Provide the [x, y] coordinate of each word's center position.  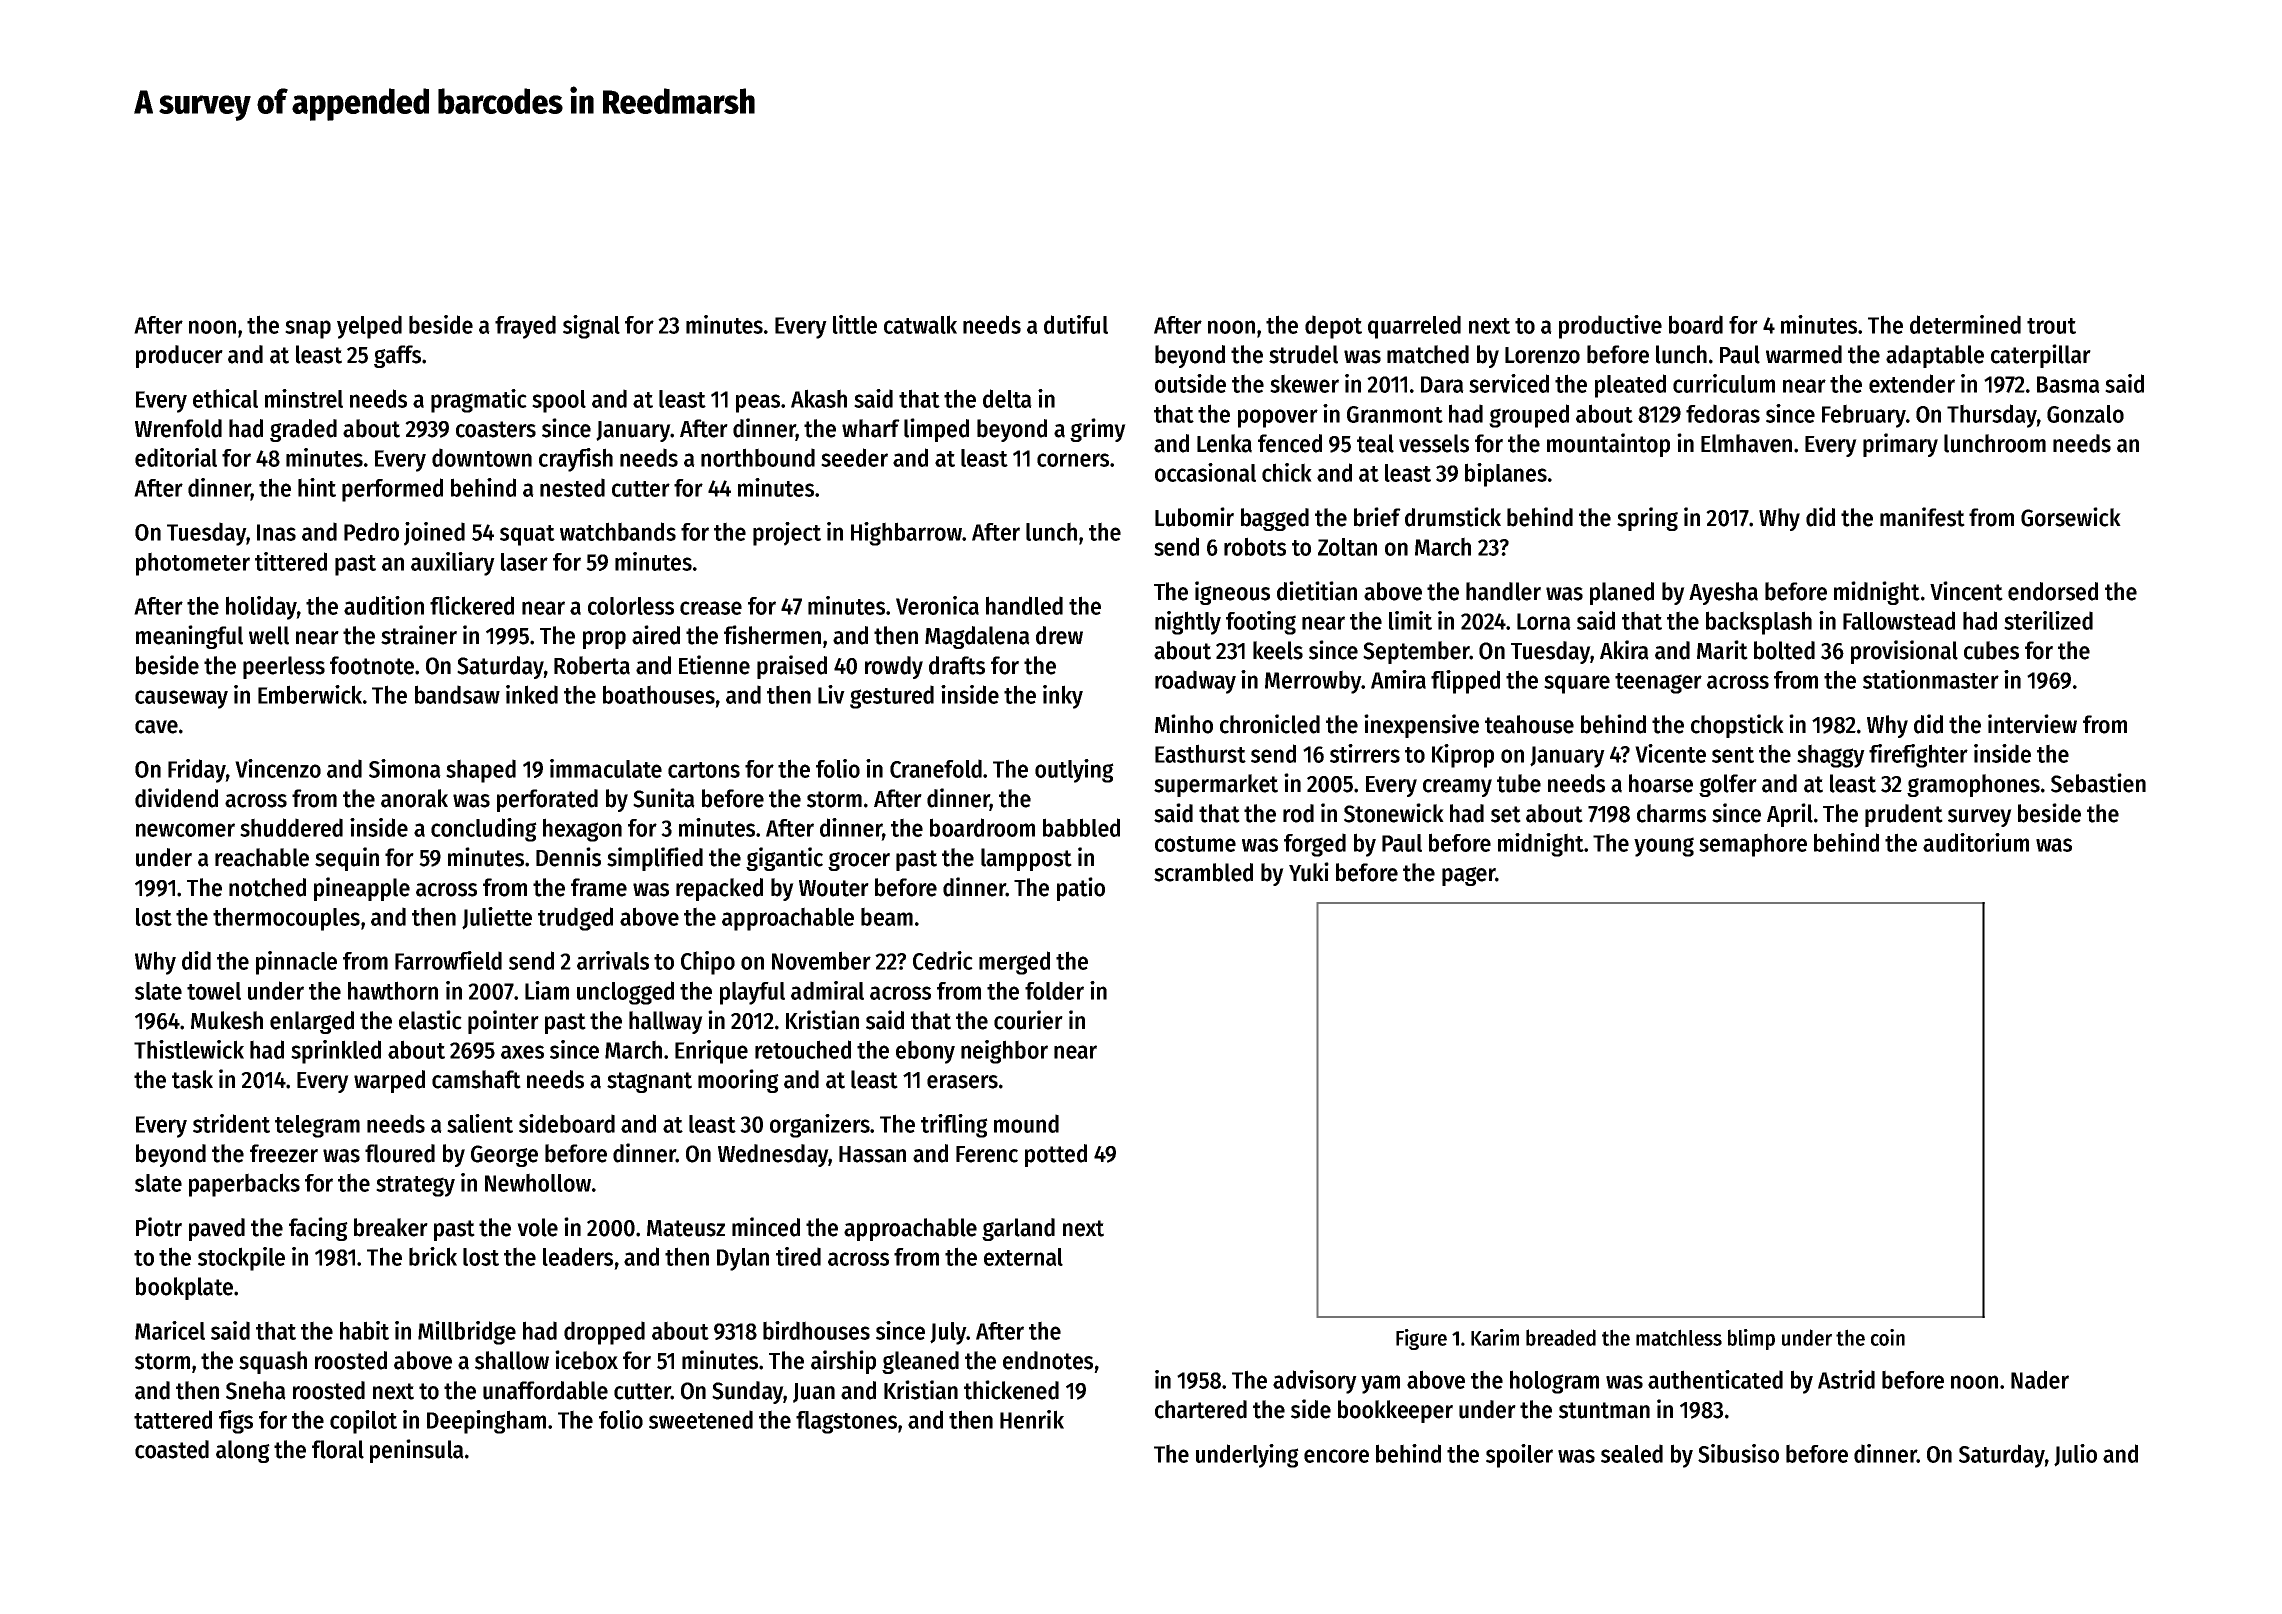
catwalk [920, 324]
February [1864, 416]
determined [1965, 324]
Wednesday [773, 1155]
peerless [284, 667]
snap [308, 329]
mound [1026, 1123]
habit [364, 1330]
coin [1888, 1337]
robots [1255, 546]
